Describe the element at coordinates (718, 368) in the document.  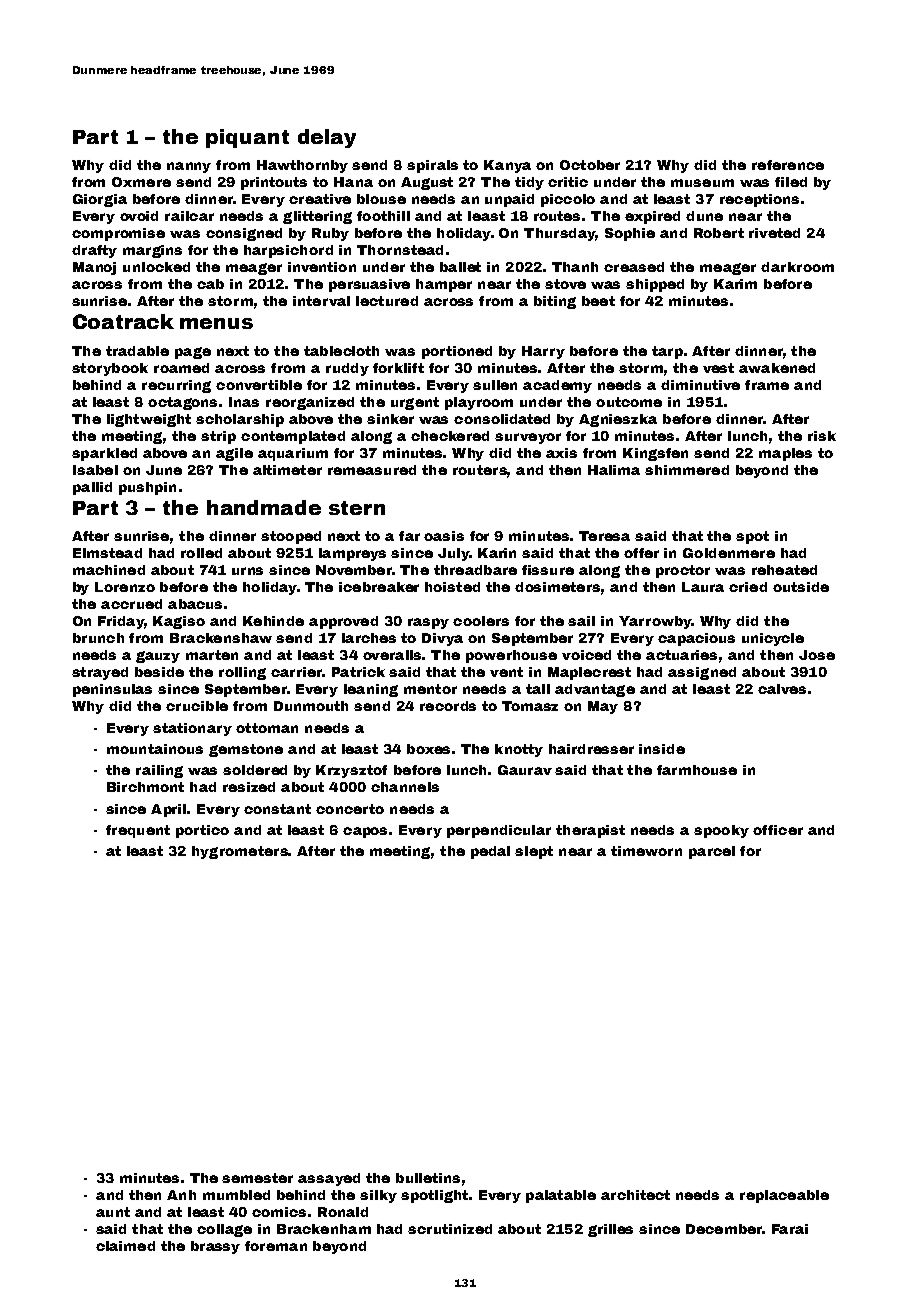
I see `vest` at that location.
